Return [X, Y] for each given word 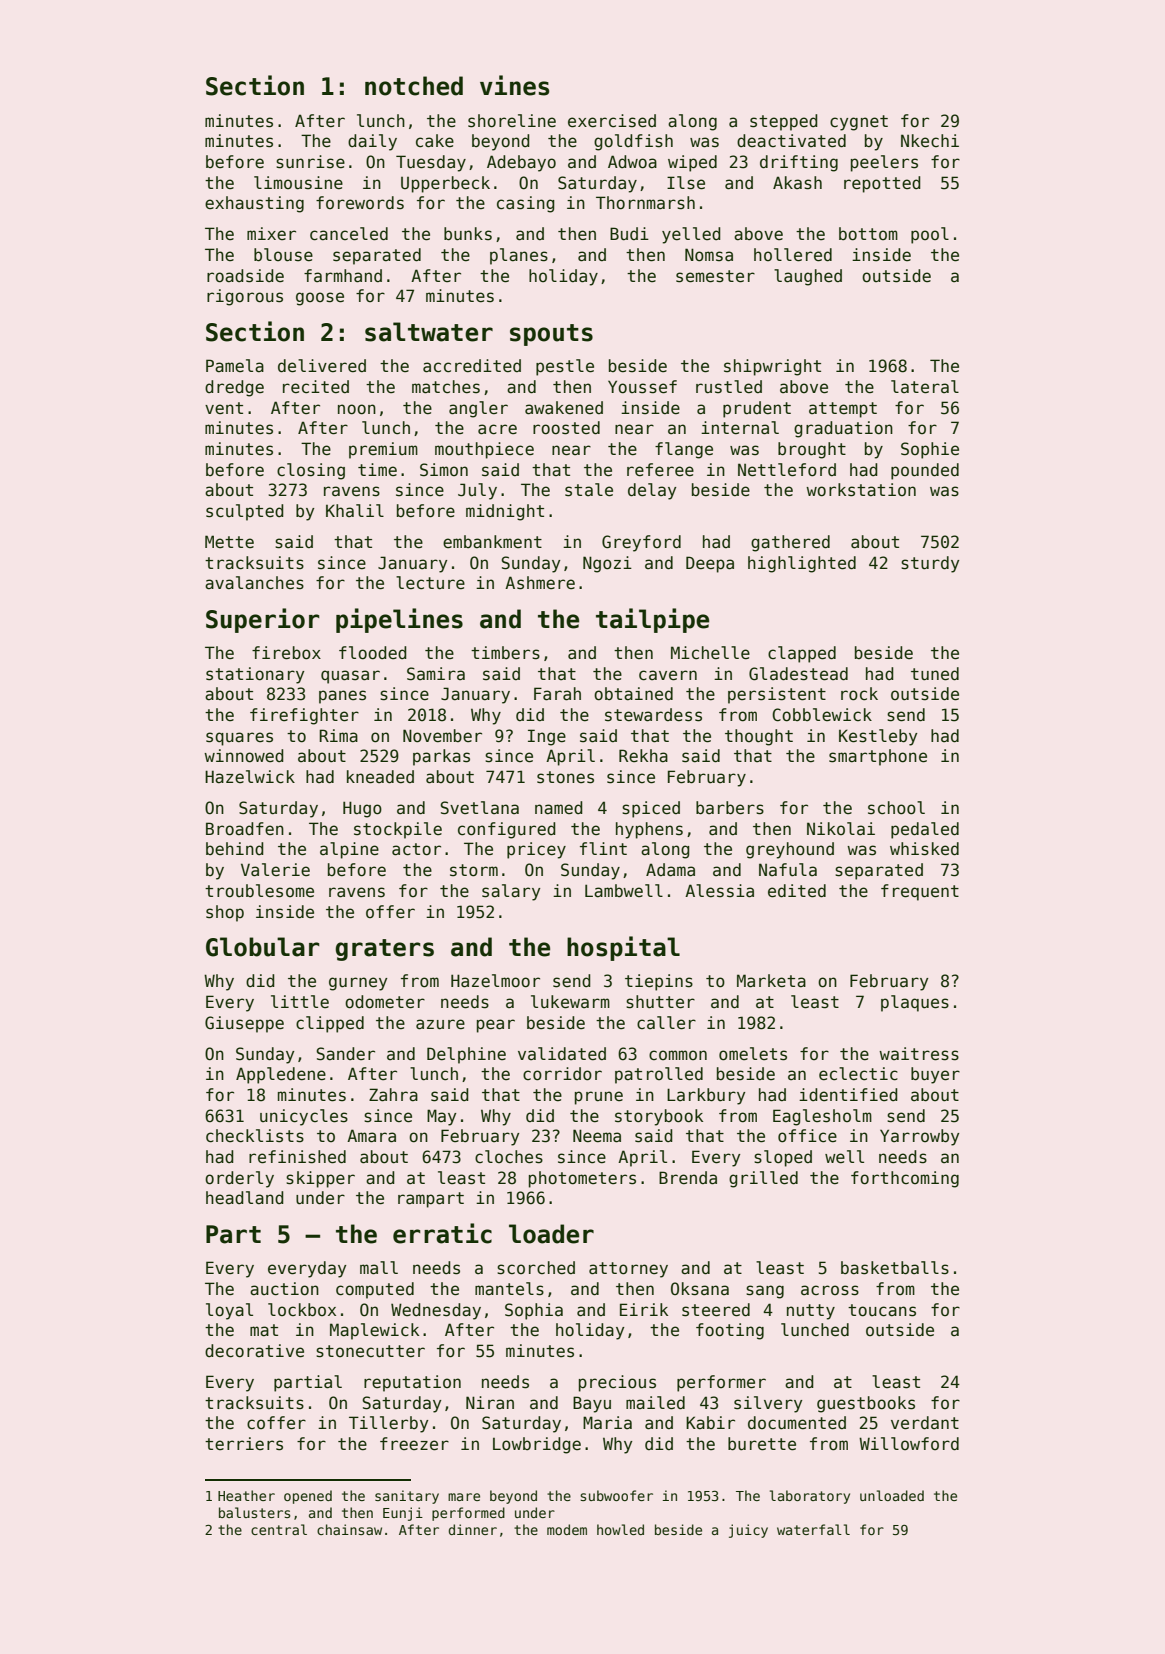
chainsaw [349, 1529]
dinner [472, 1529]
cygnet [859, 123]
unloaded [892, 1495]
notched [414, 86]
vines [514, 85]
